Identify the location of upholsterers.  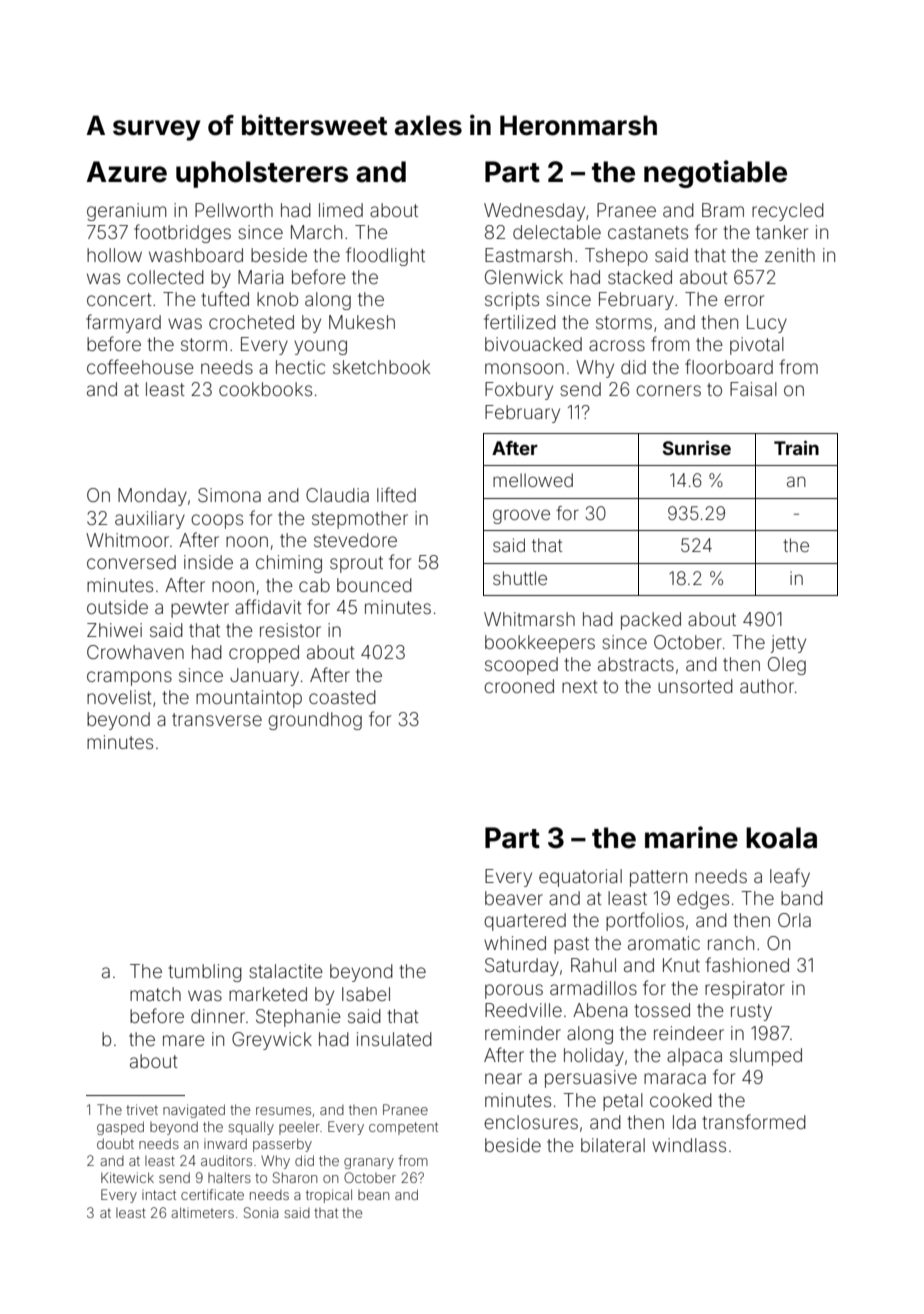
(262, 174).
